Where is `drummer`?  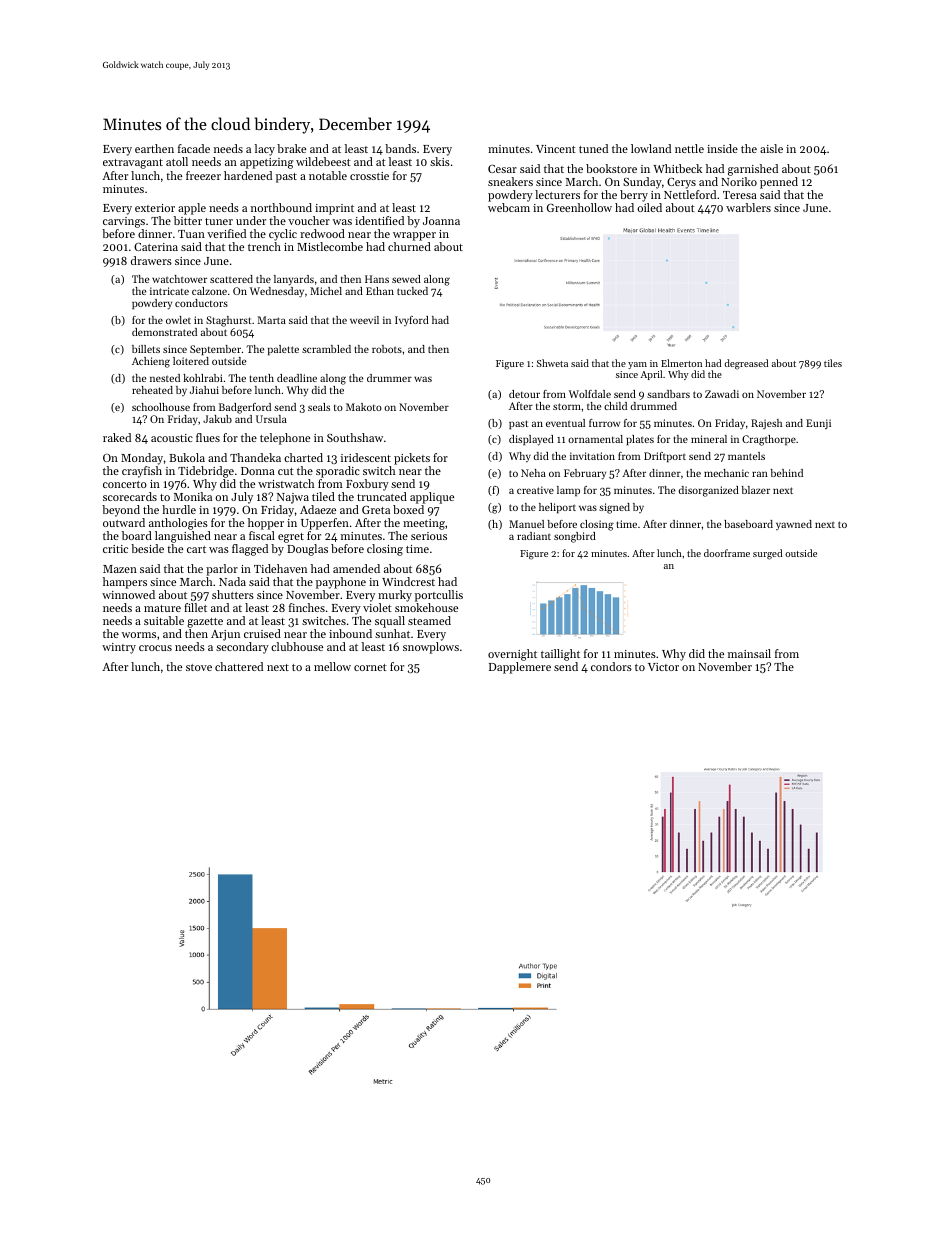
drummer is located at coordinates (389, 378).
